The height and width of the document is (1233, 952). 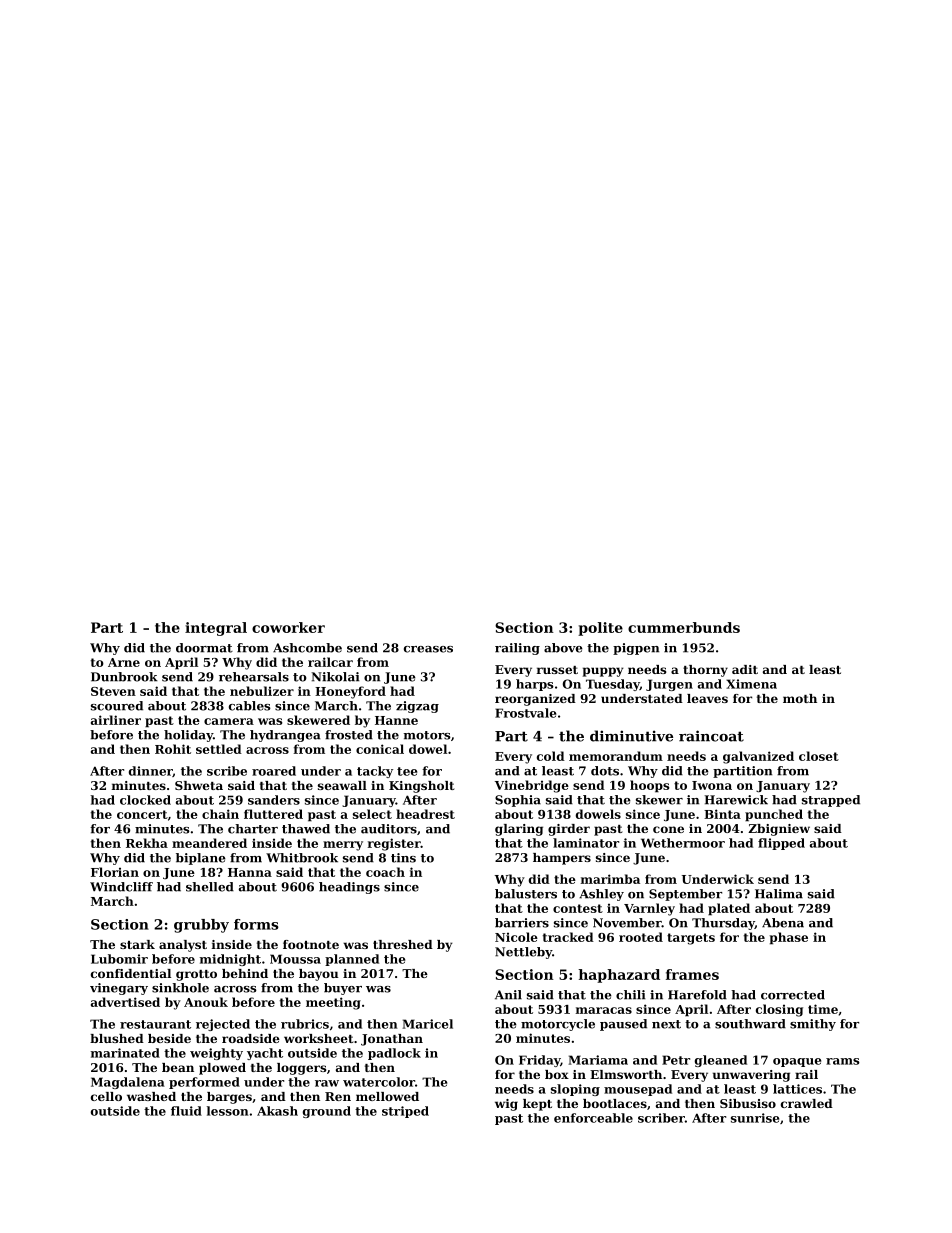 What do you see at coordinates (779, 894) in the document?
I see `Halima` at bounding box center [779, 894].
